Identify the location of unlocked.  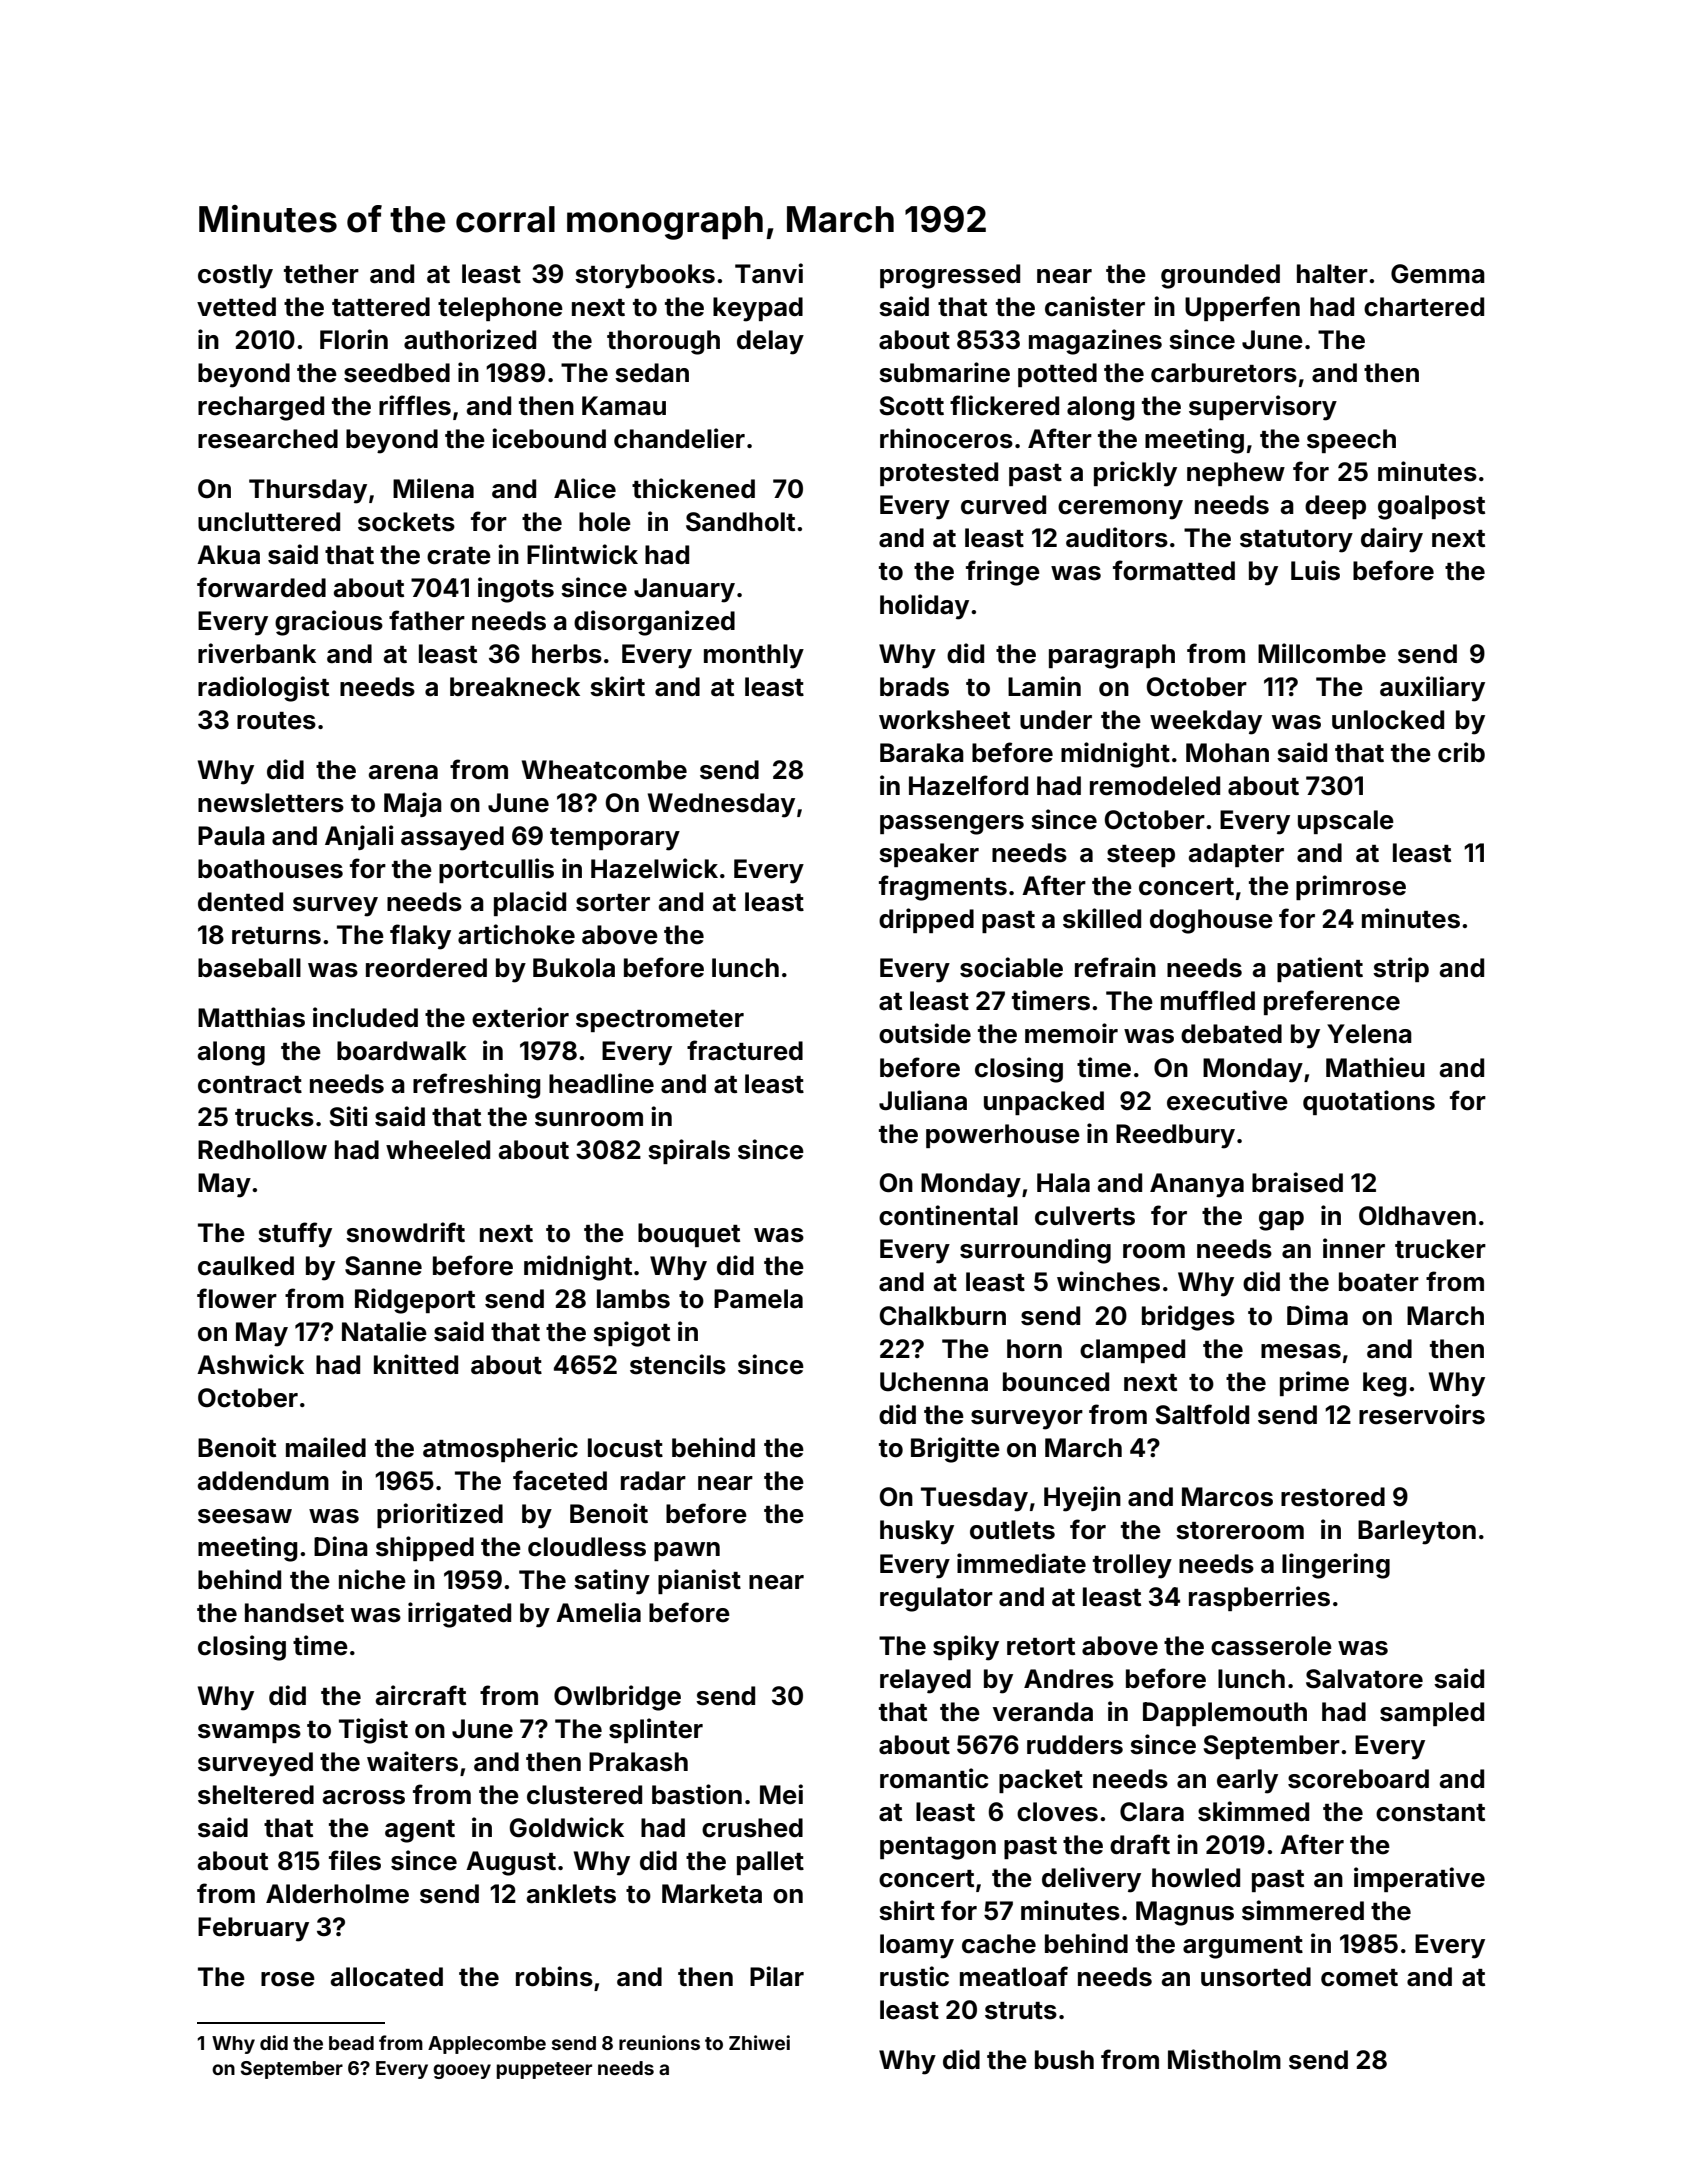
(1388, 720).
